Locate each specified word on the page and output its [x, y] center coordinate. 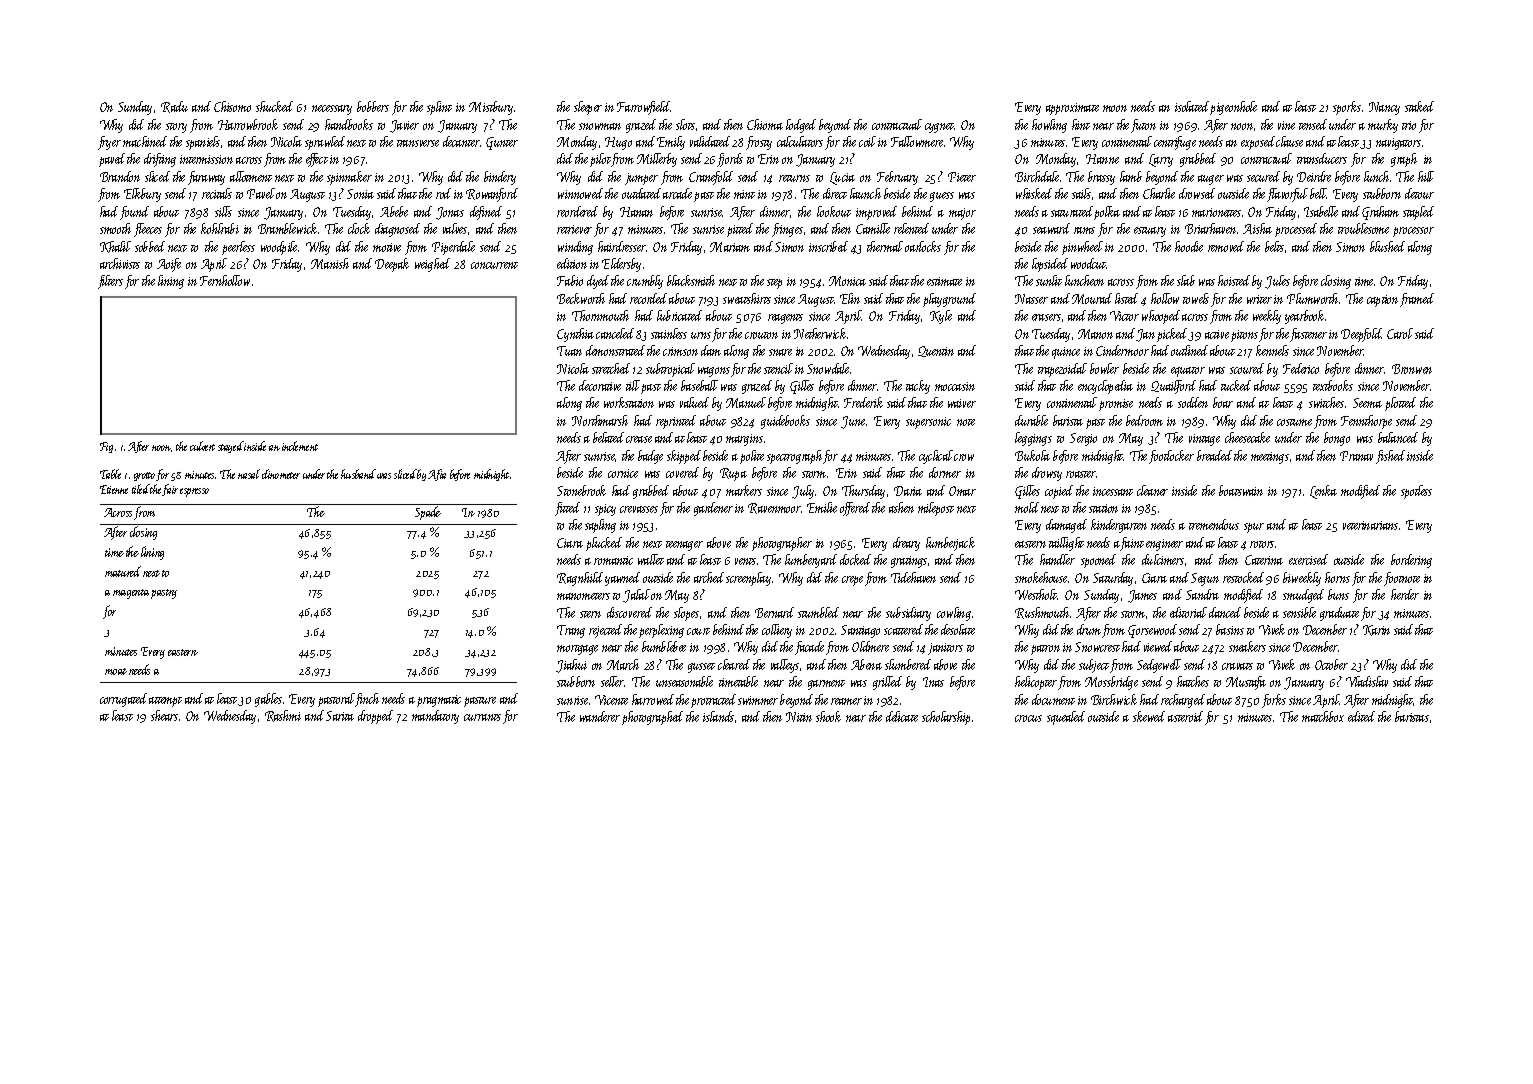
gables [268, 700]
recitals [217, 193]
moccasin [955, 386]
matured [123, 571]
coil [867, 141]
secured [1263, 176]
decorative [600, 385]
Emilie [822, 507]
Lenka [1323, 492]
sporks [1347, 108]
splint [439, 108]
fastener [1308, 335]
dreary [906, 544]
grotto [144, 476]
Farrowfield [644, 108]
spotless [1416, 492]
